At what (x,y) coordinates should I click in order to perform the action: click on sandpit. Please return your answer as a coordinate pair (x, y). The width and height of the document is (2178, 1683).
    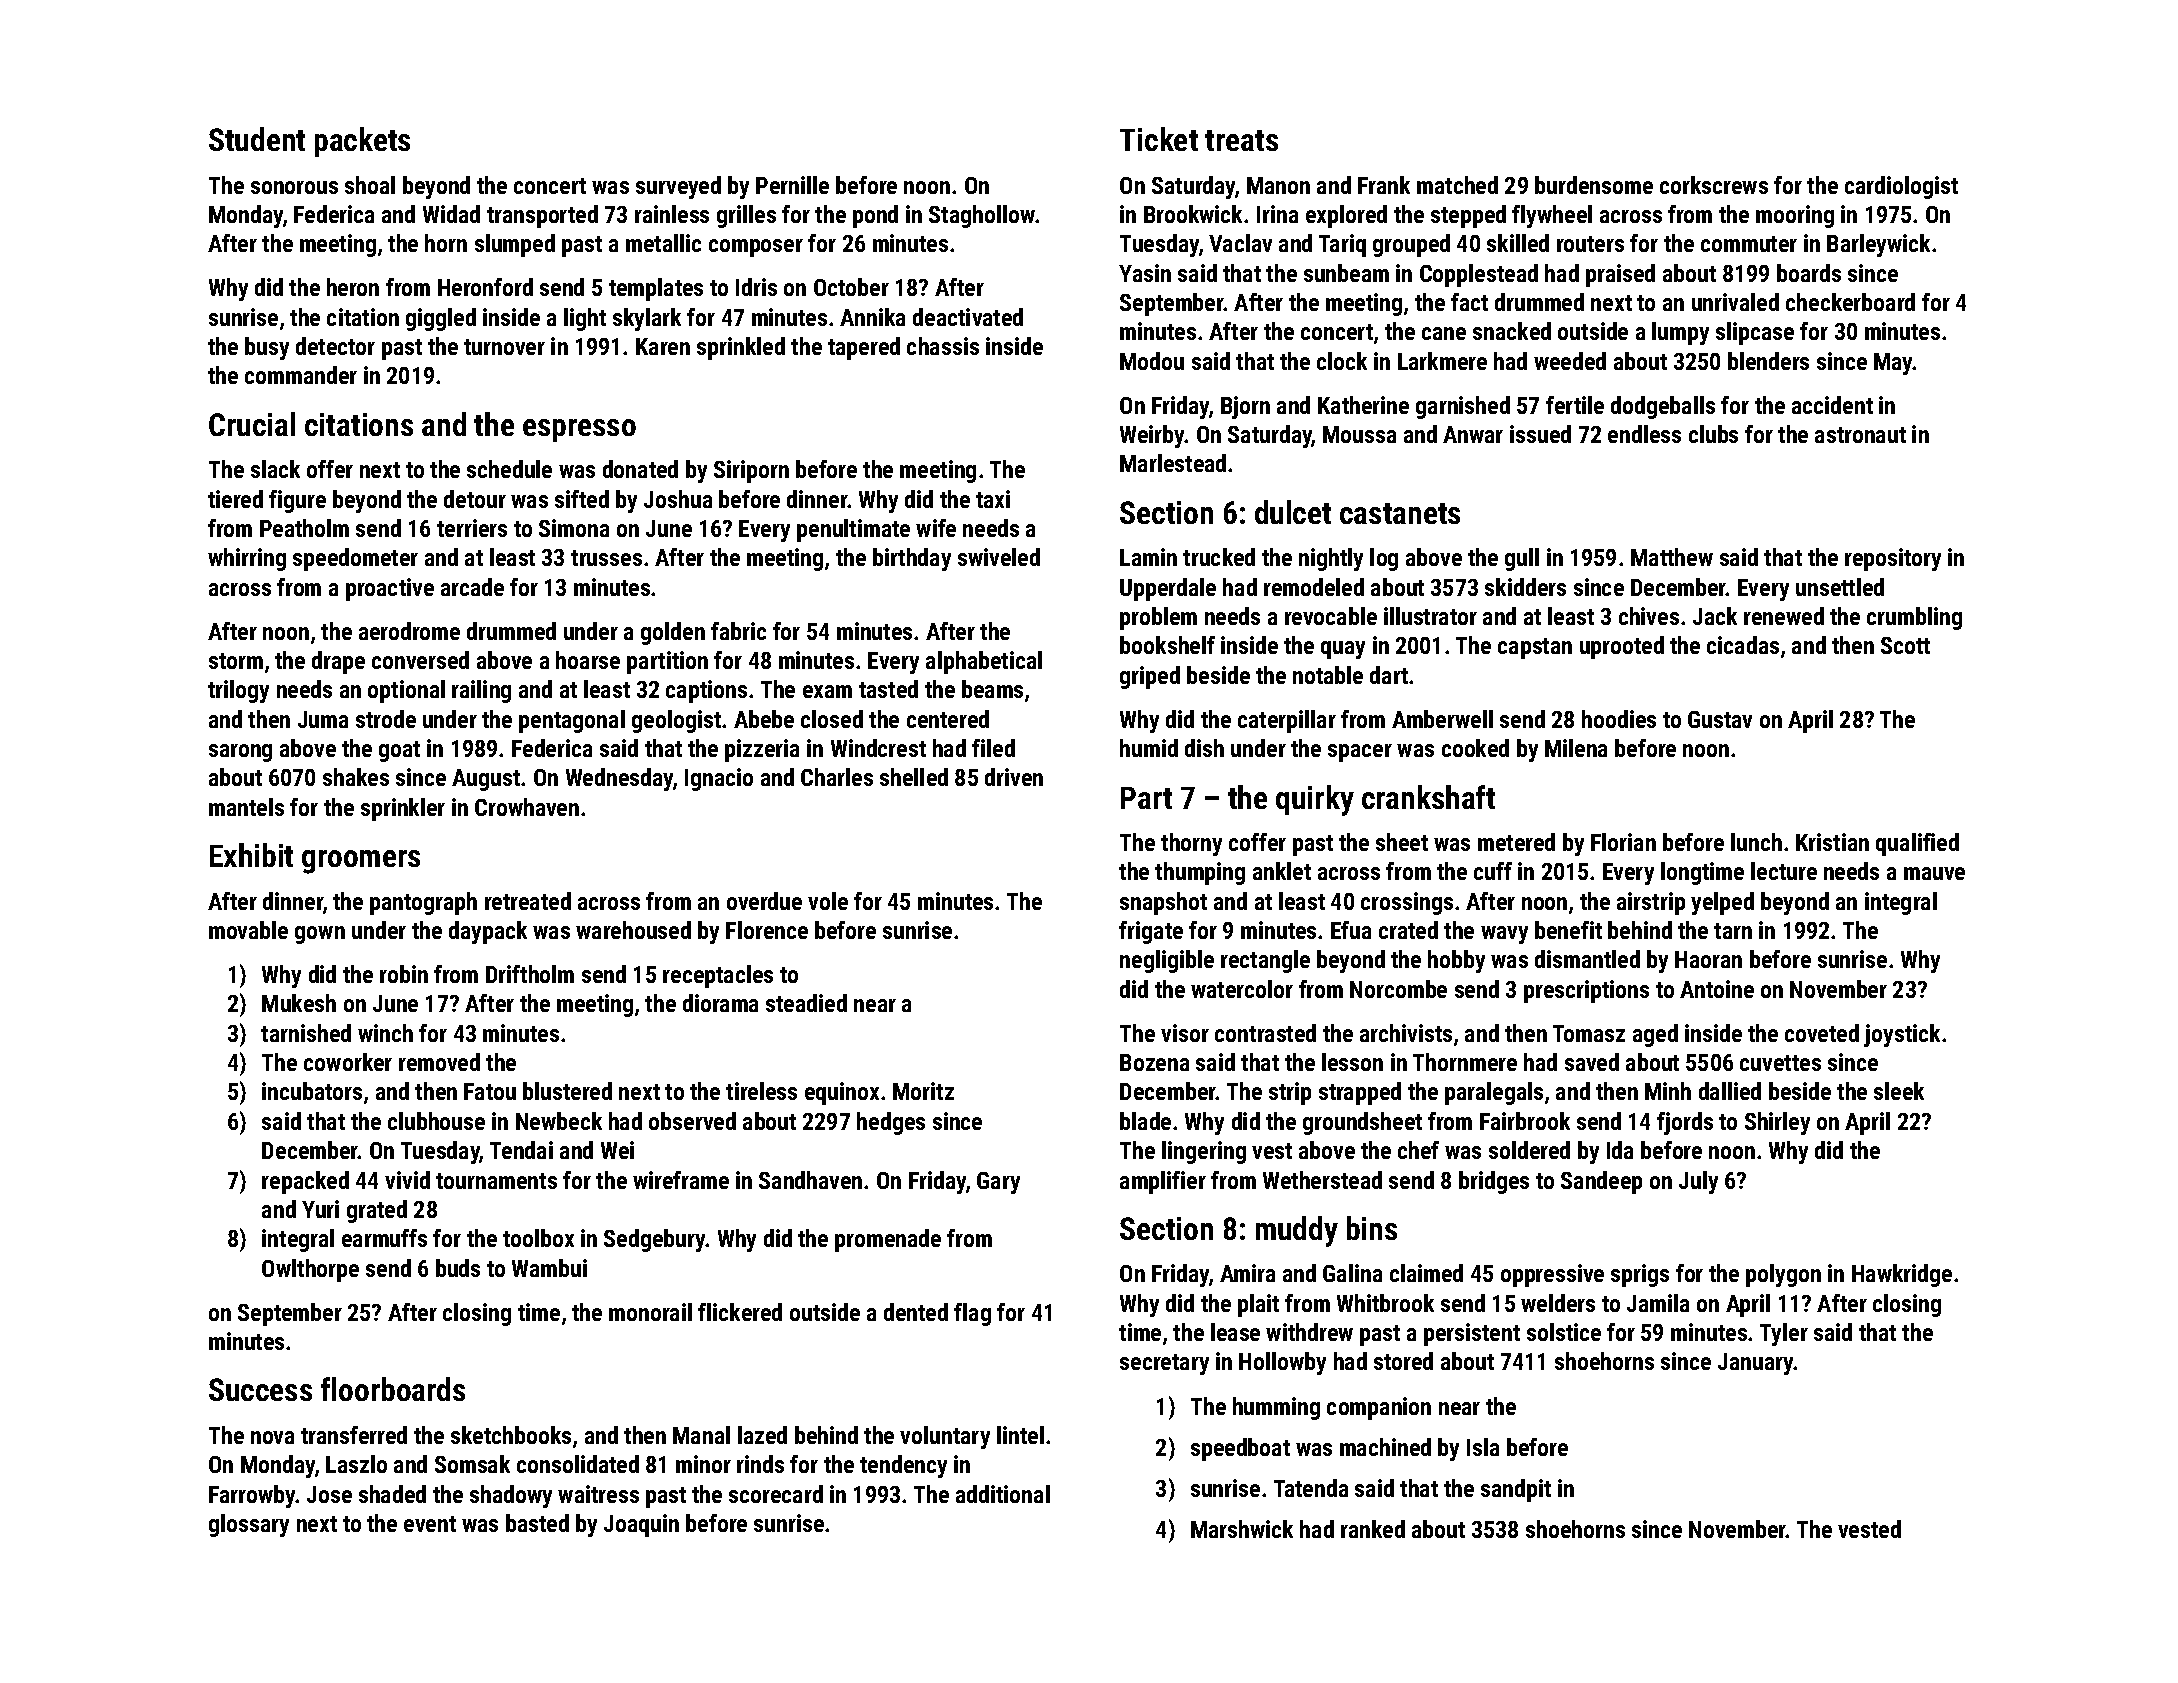
    Looking at the image, I should click on (1516, 1490).
